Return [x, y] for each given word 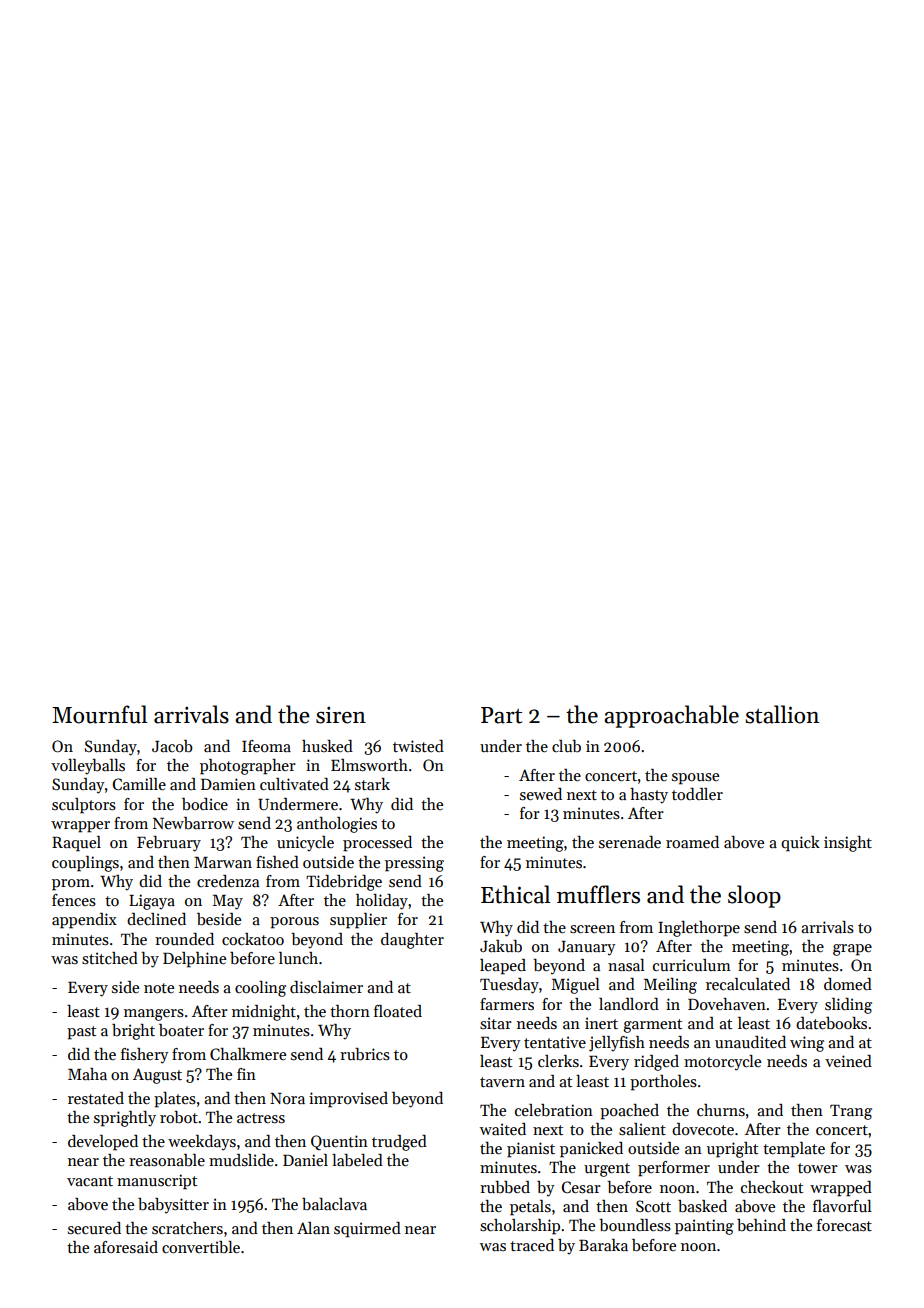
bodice [205, 804]
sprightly [125, 1119]
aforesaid [126, 1247]
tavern [502, 1082]
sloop [754, 896]
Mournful [99, 714]
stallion [782, 714]
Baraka [603, 1245]
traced [532, 1245]
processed [377, 844]
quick [800, 844]
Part [501, 715]
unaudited [750, 1042]
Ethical [515, 894]
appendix [84, 921]
